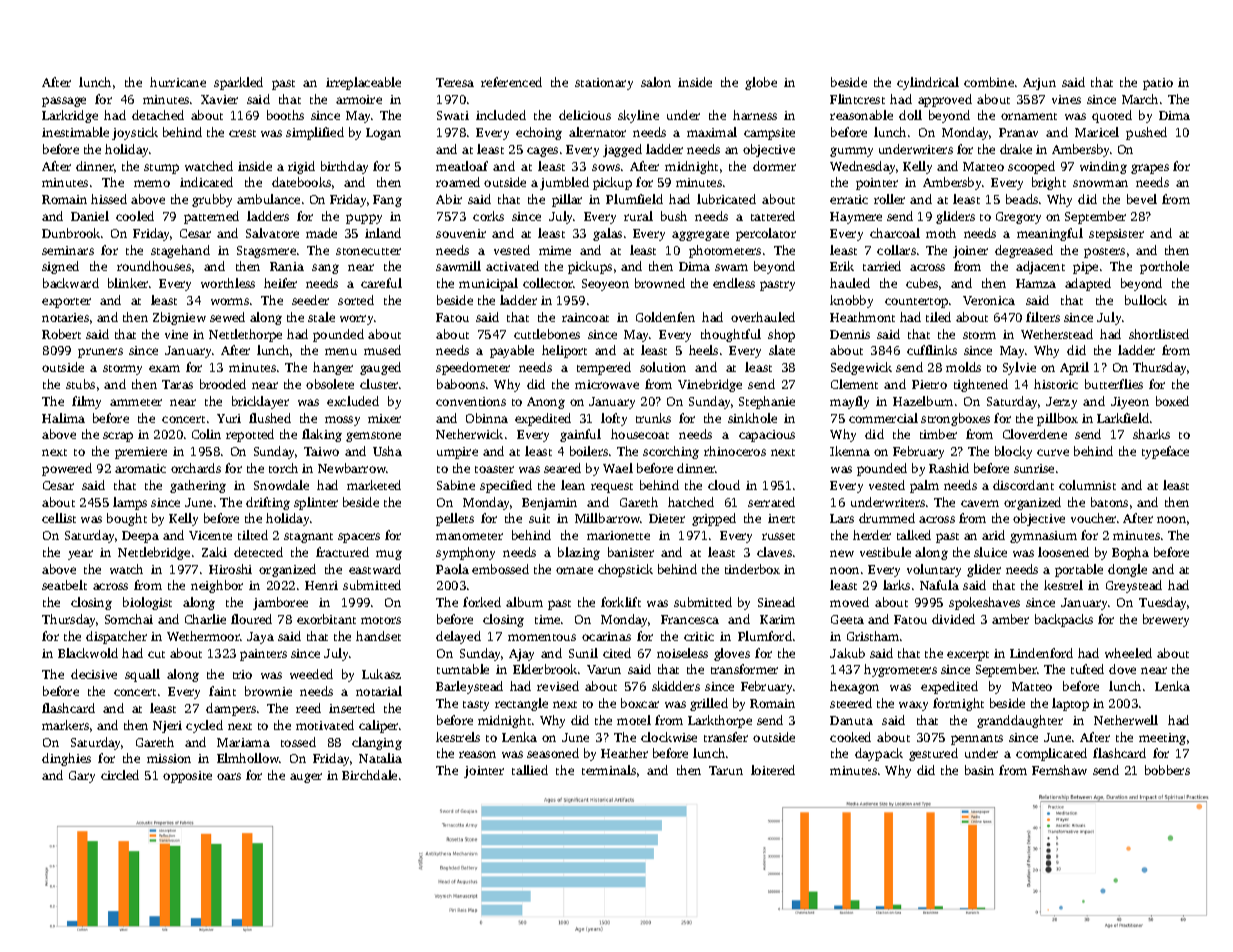  Describe the element at coordinates (511, 82) in the image. I see `referenced` at that location.
